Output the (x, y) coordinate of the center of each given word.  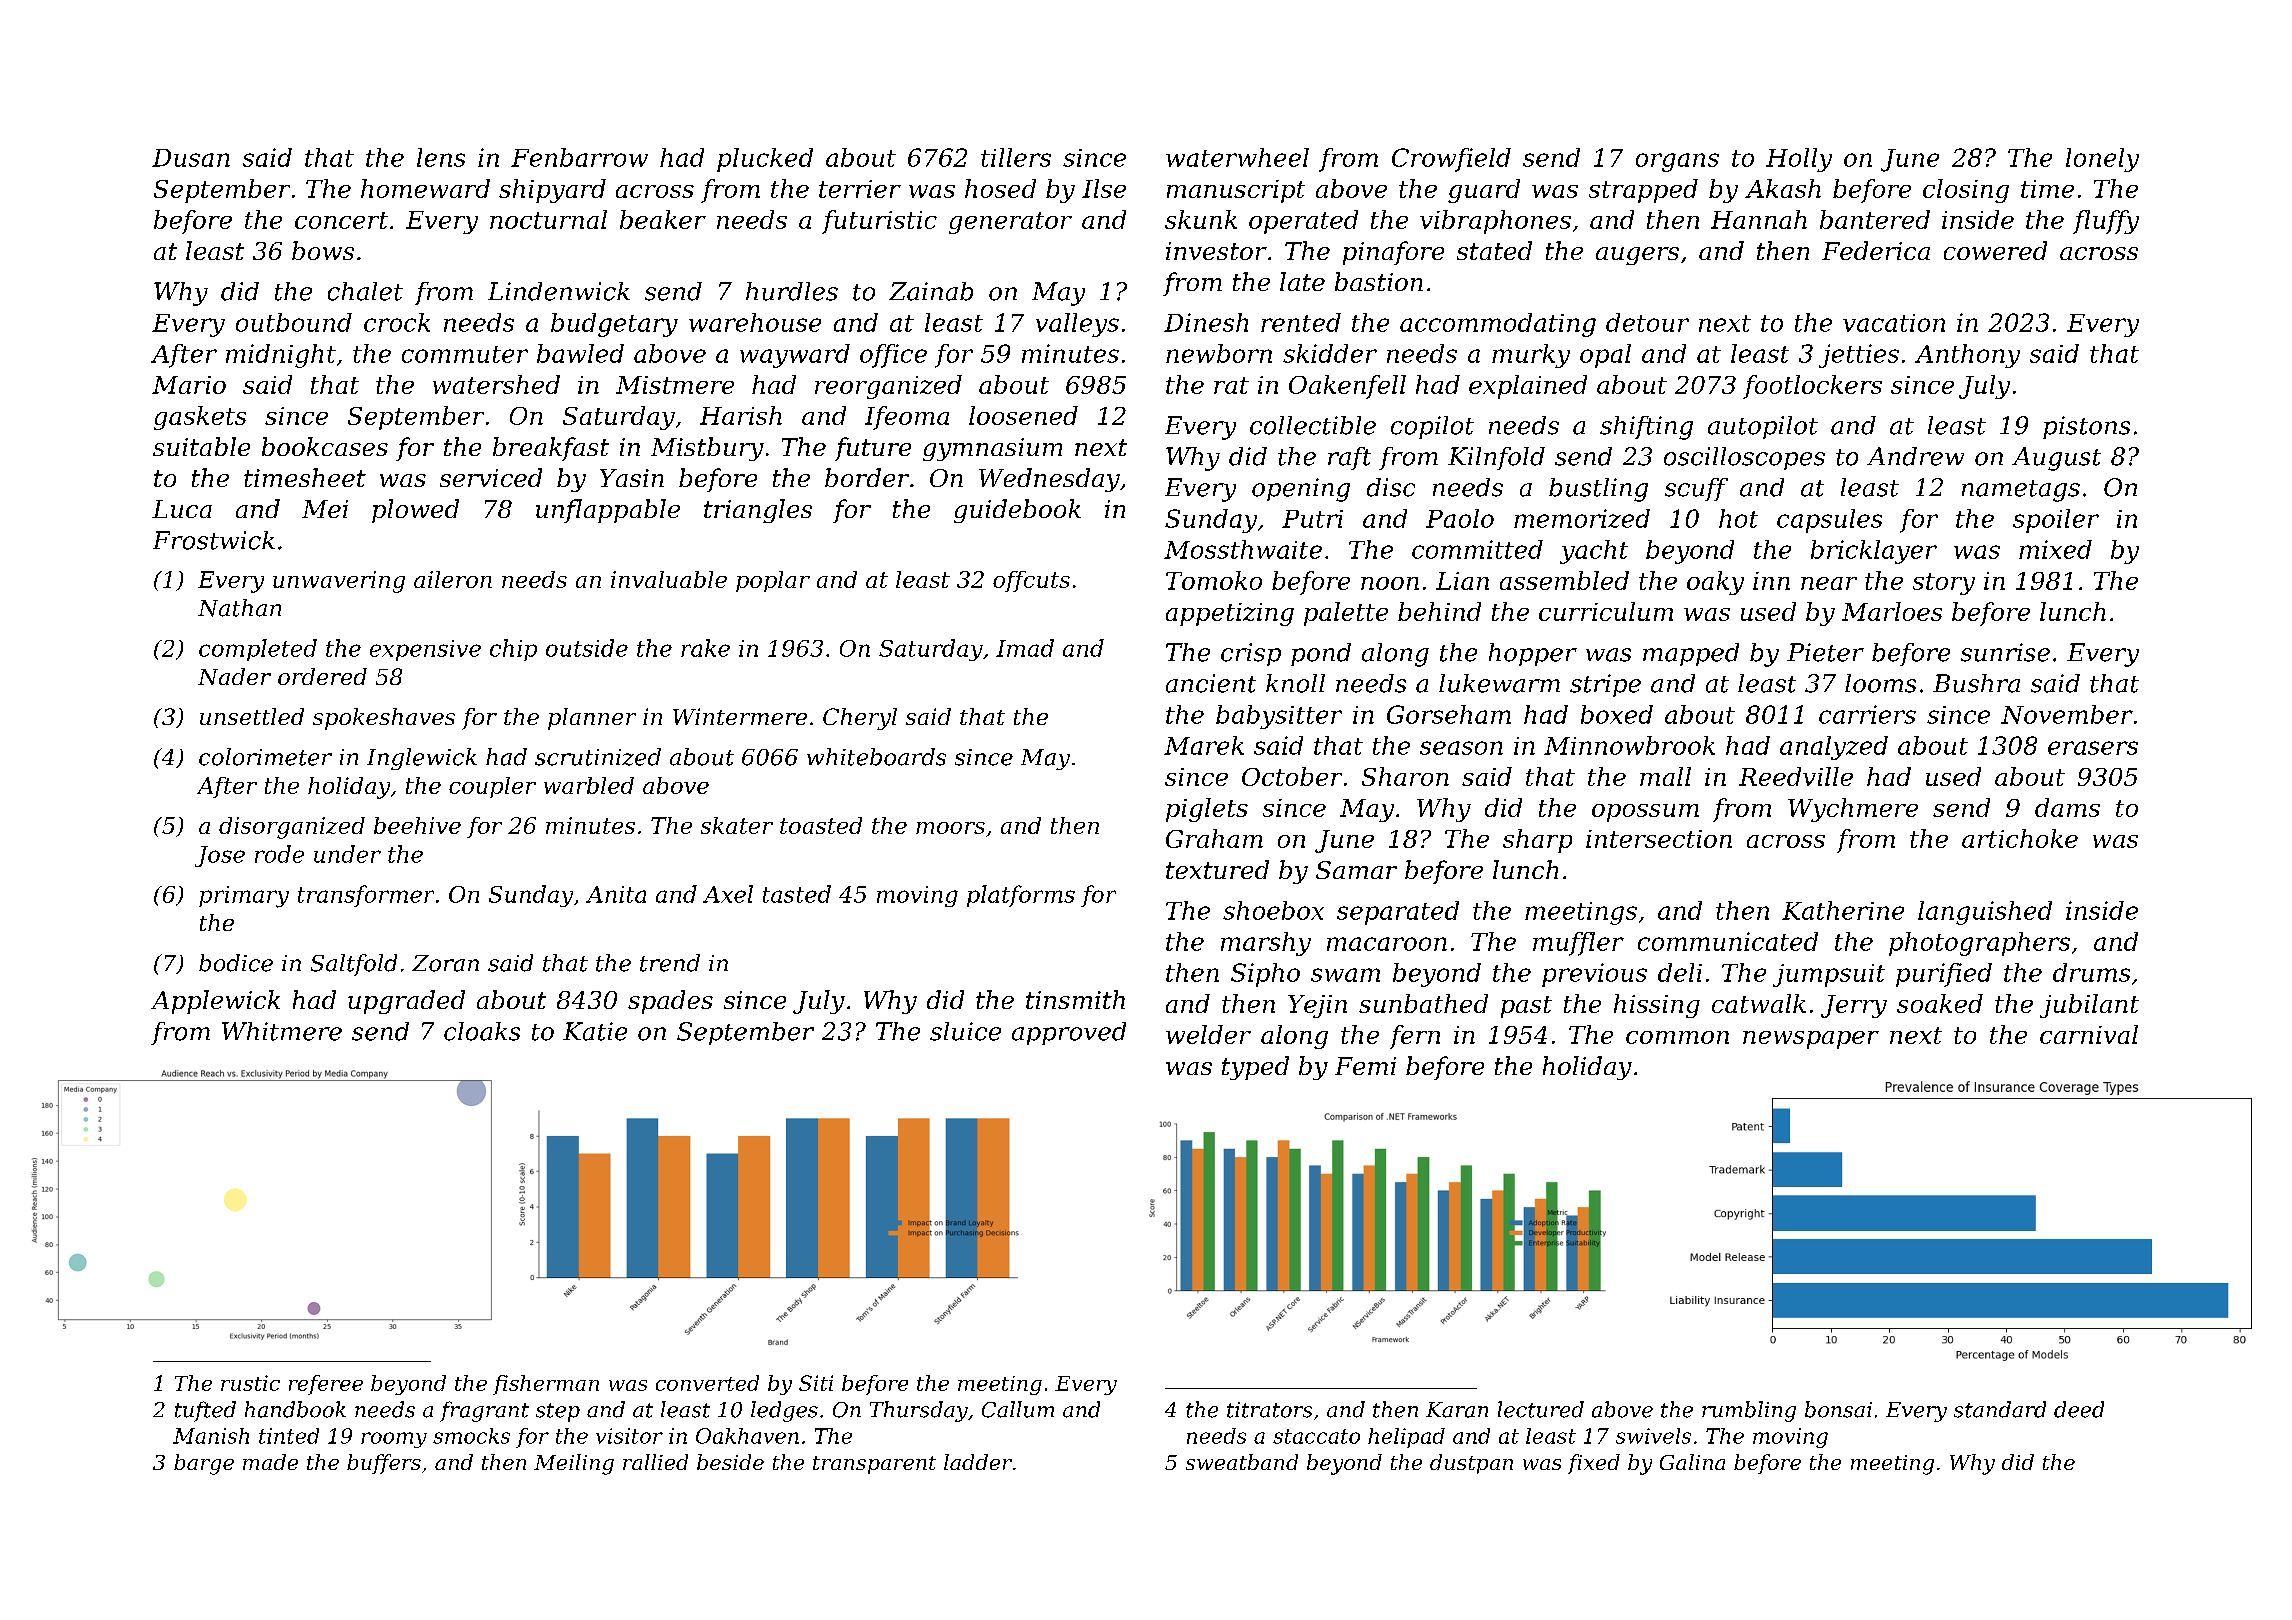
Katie (595, 1031)
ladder (978, 1462)
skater (737, 825)
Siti (816, 1383)
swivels (1653, 1436)
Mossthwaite (1243, 549)
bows (323, 250)
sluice (965, 1031)
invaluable (669, 579)
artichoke (2020, 838)
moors (950, 828)
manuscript (1236, 191)
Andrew (1915, 456)
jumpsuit (1829, 975)
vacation (1894, 323)
